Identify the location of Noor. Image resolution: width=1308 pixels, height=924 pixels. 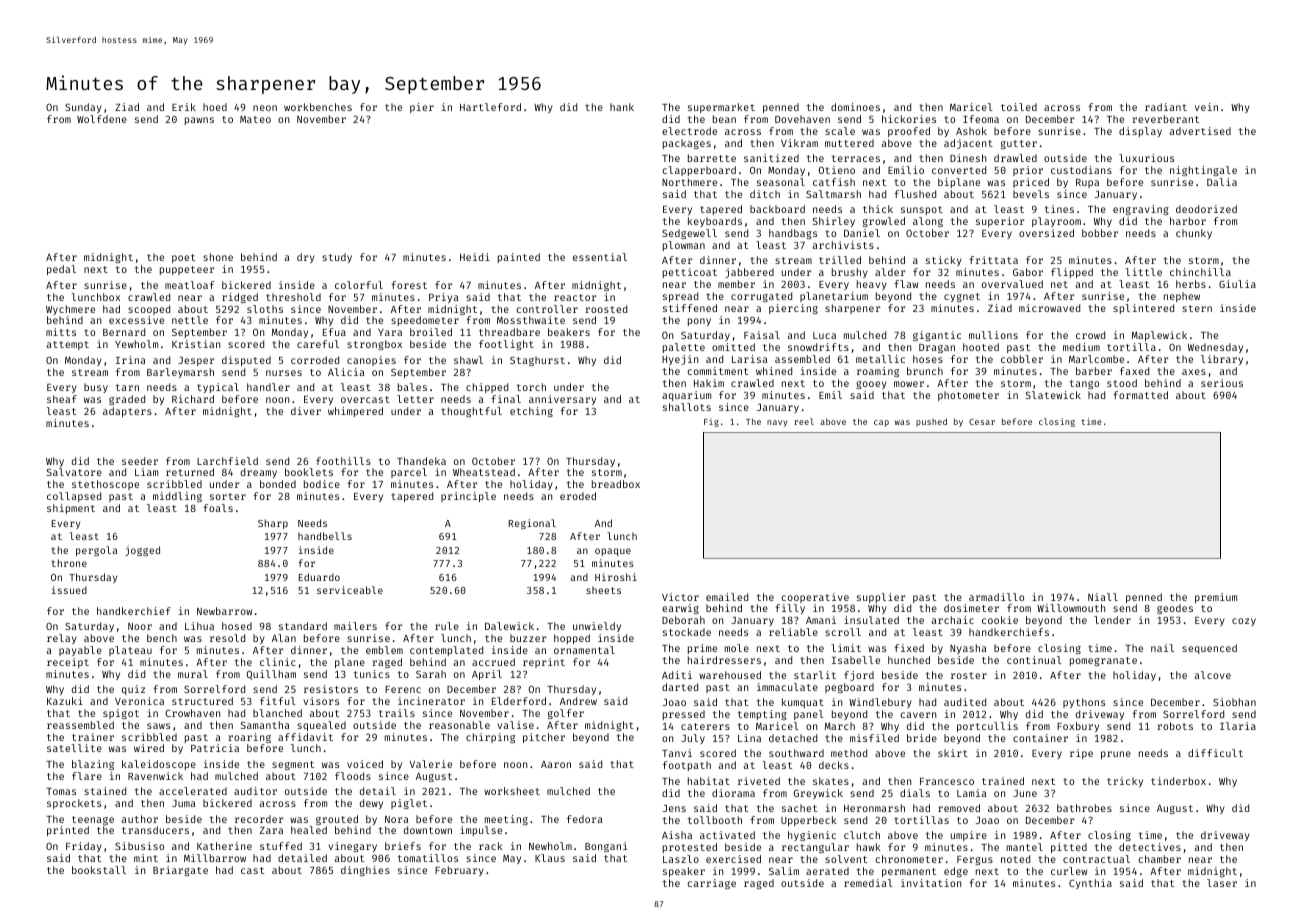
(140, 626).
